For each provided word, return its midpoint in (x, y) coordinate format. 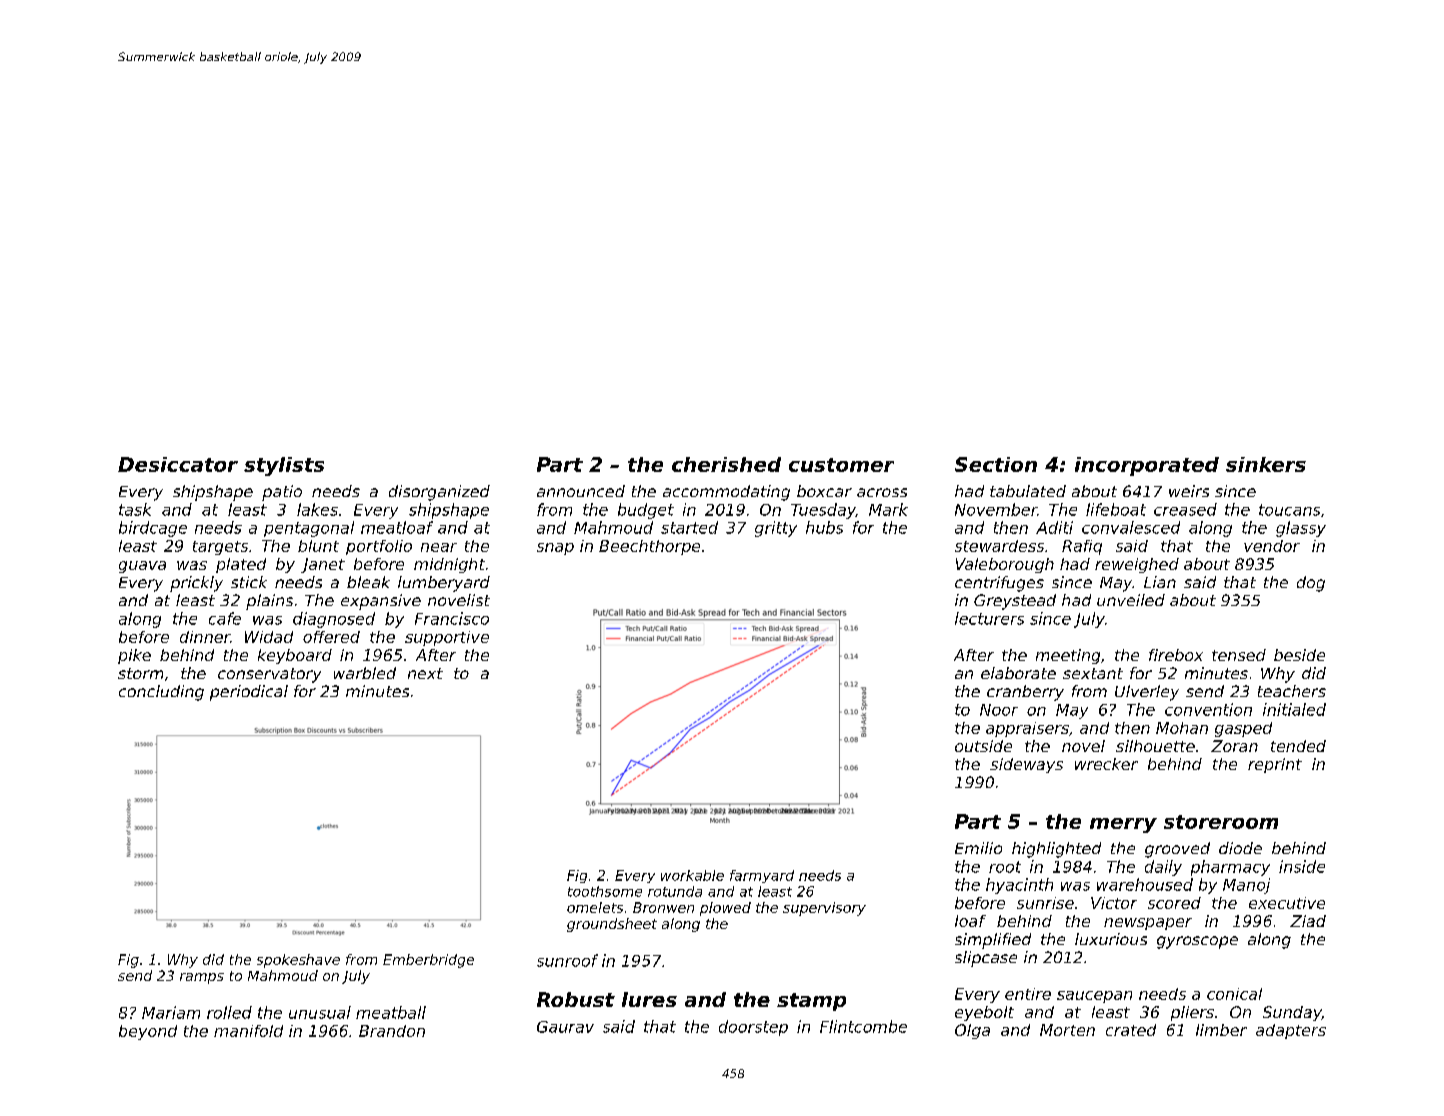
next (425, 673)
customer (841, 465)
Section (996, 464)
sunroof (567, 960)
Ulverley (1147, 693)
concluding (161, 693)
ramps (202, 978)
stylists (284, 466)
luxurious (1111, 939)
